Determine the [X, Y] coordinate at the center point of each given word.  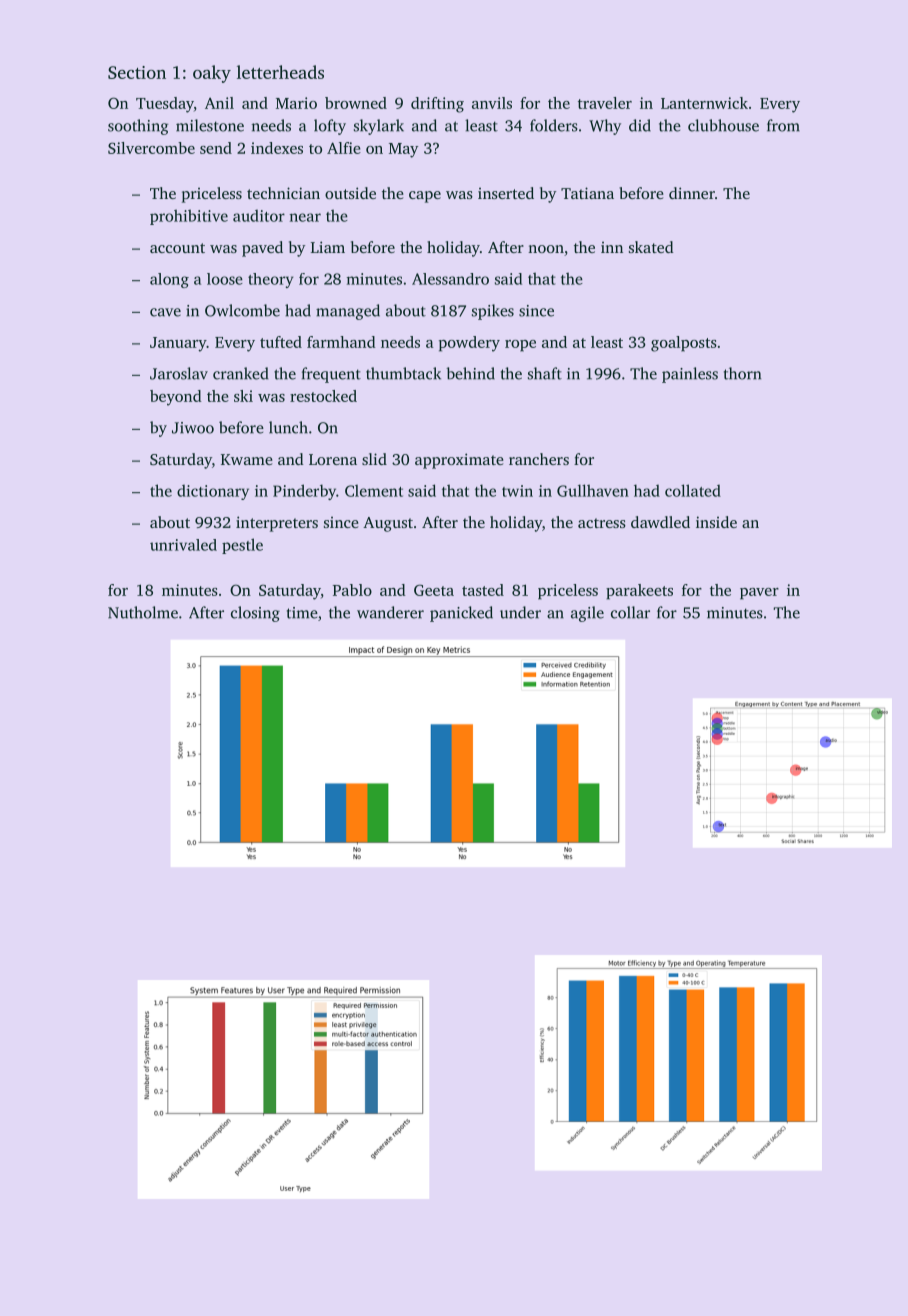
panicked [461, 614]
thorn [742, 373]
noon [546, 249]
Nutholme [143, 612]
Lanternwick [704, 103]
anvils [492, 103]
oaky [212, 74]
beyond [176, 398]
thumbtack [403, 373]
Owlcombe [242, 310]
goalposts [684, 344]
